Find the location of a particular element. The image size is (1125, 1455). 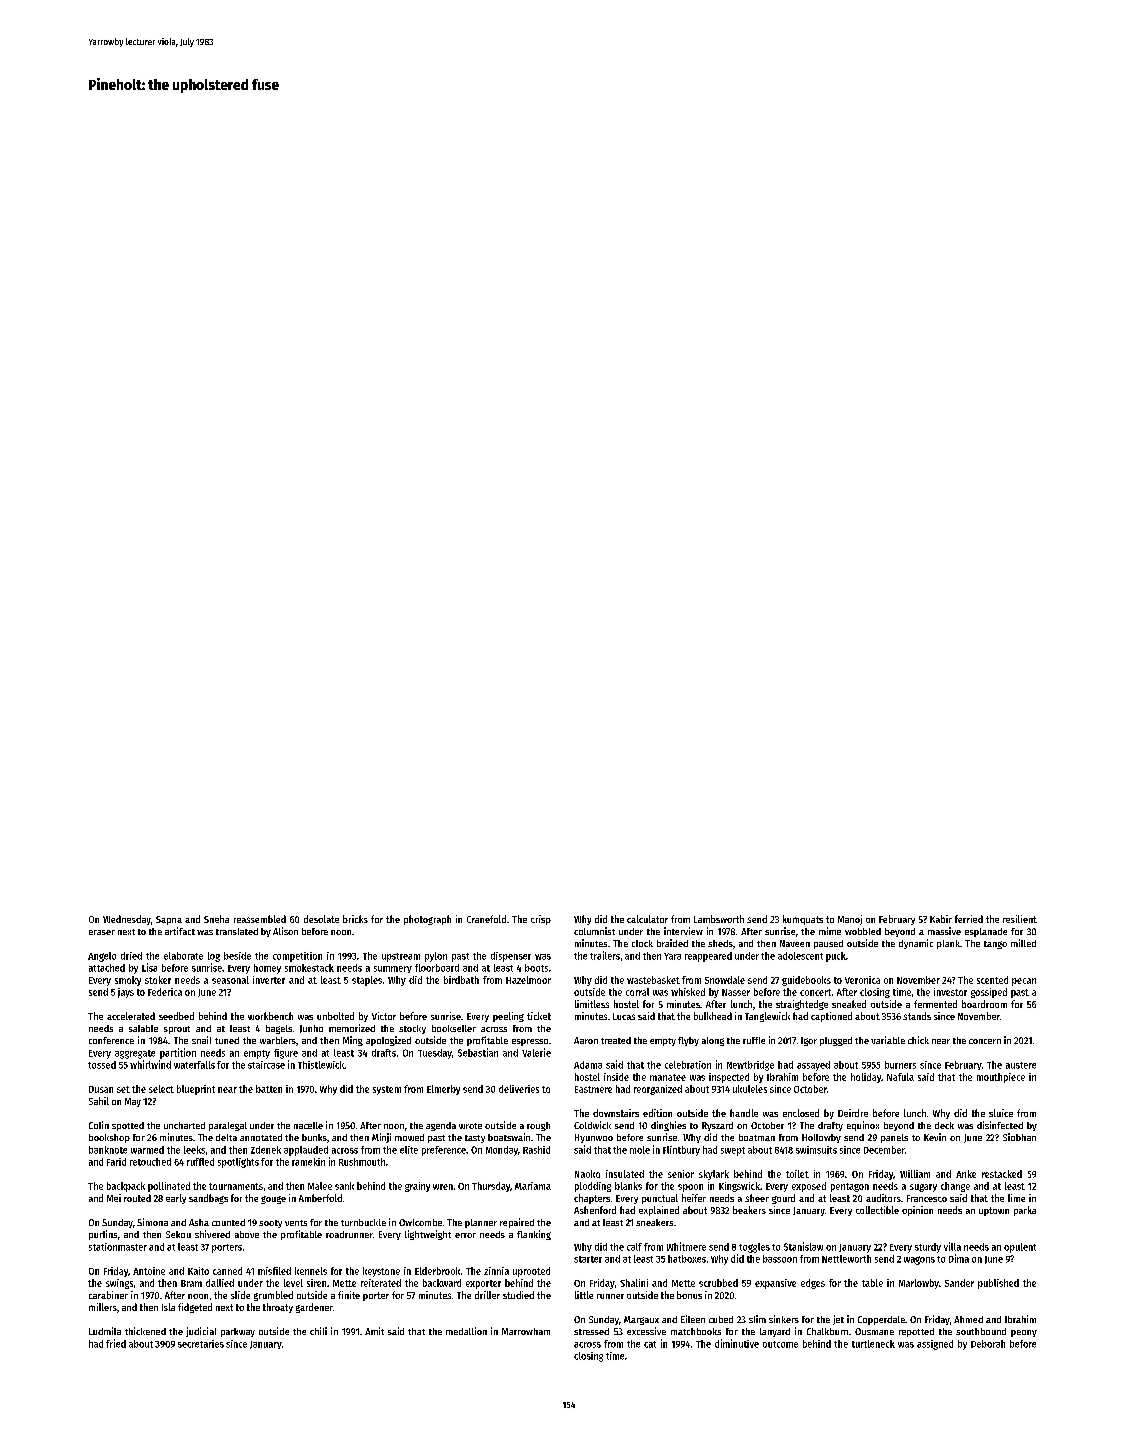

cat is located at coordinates (650, 1344).
